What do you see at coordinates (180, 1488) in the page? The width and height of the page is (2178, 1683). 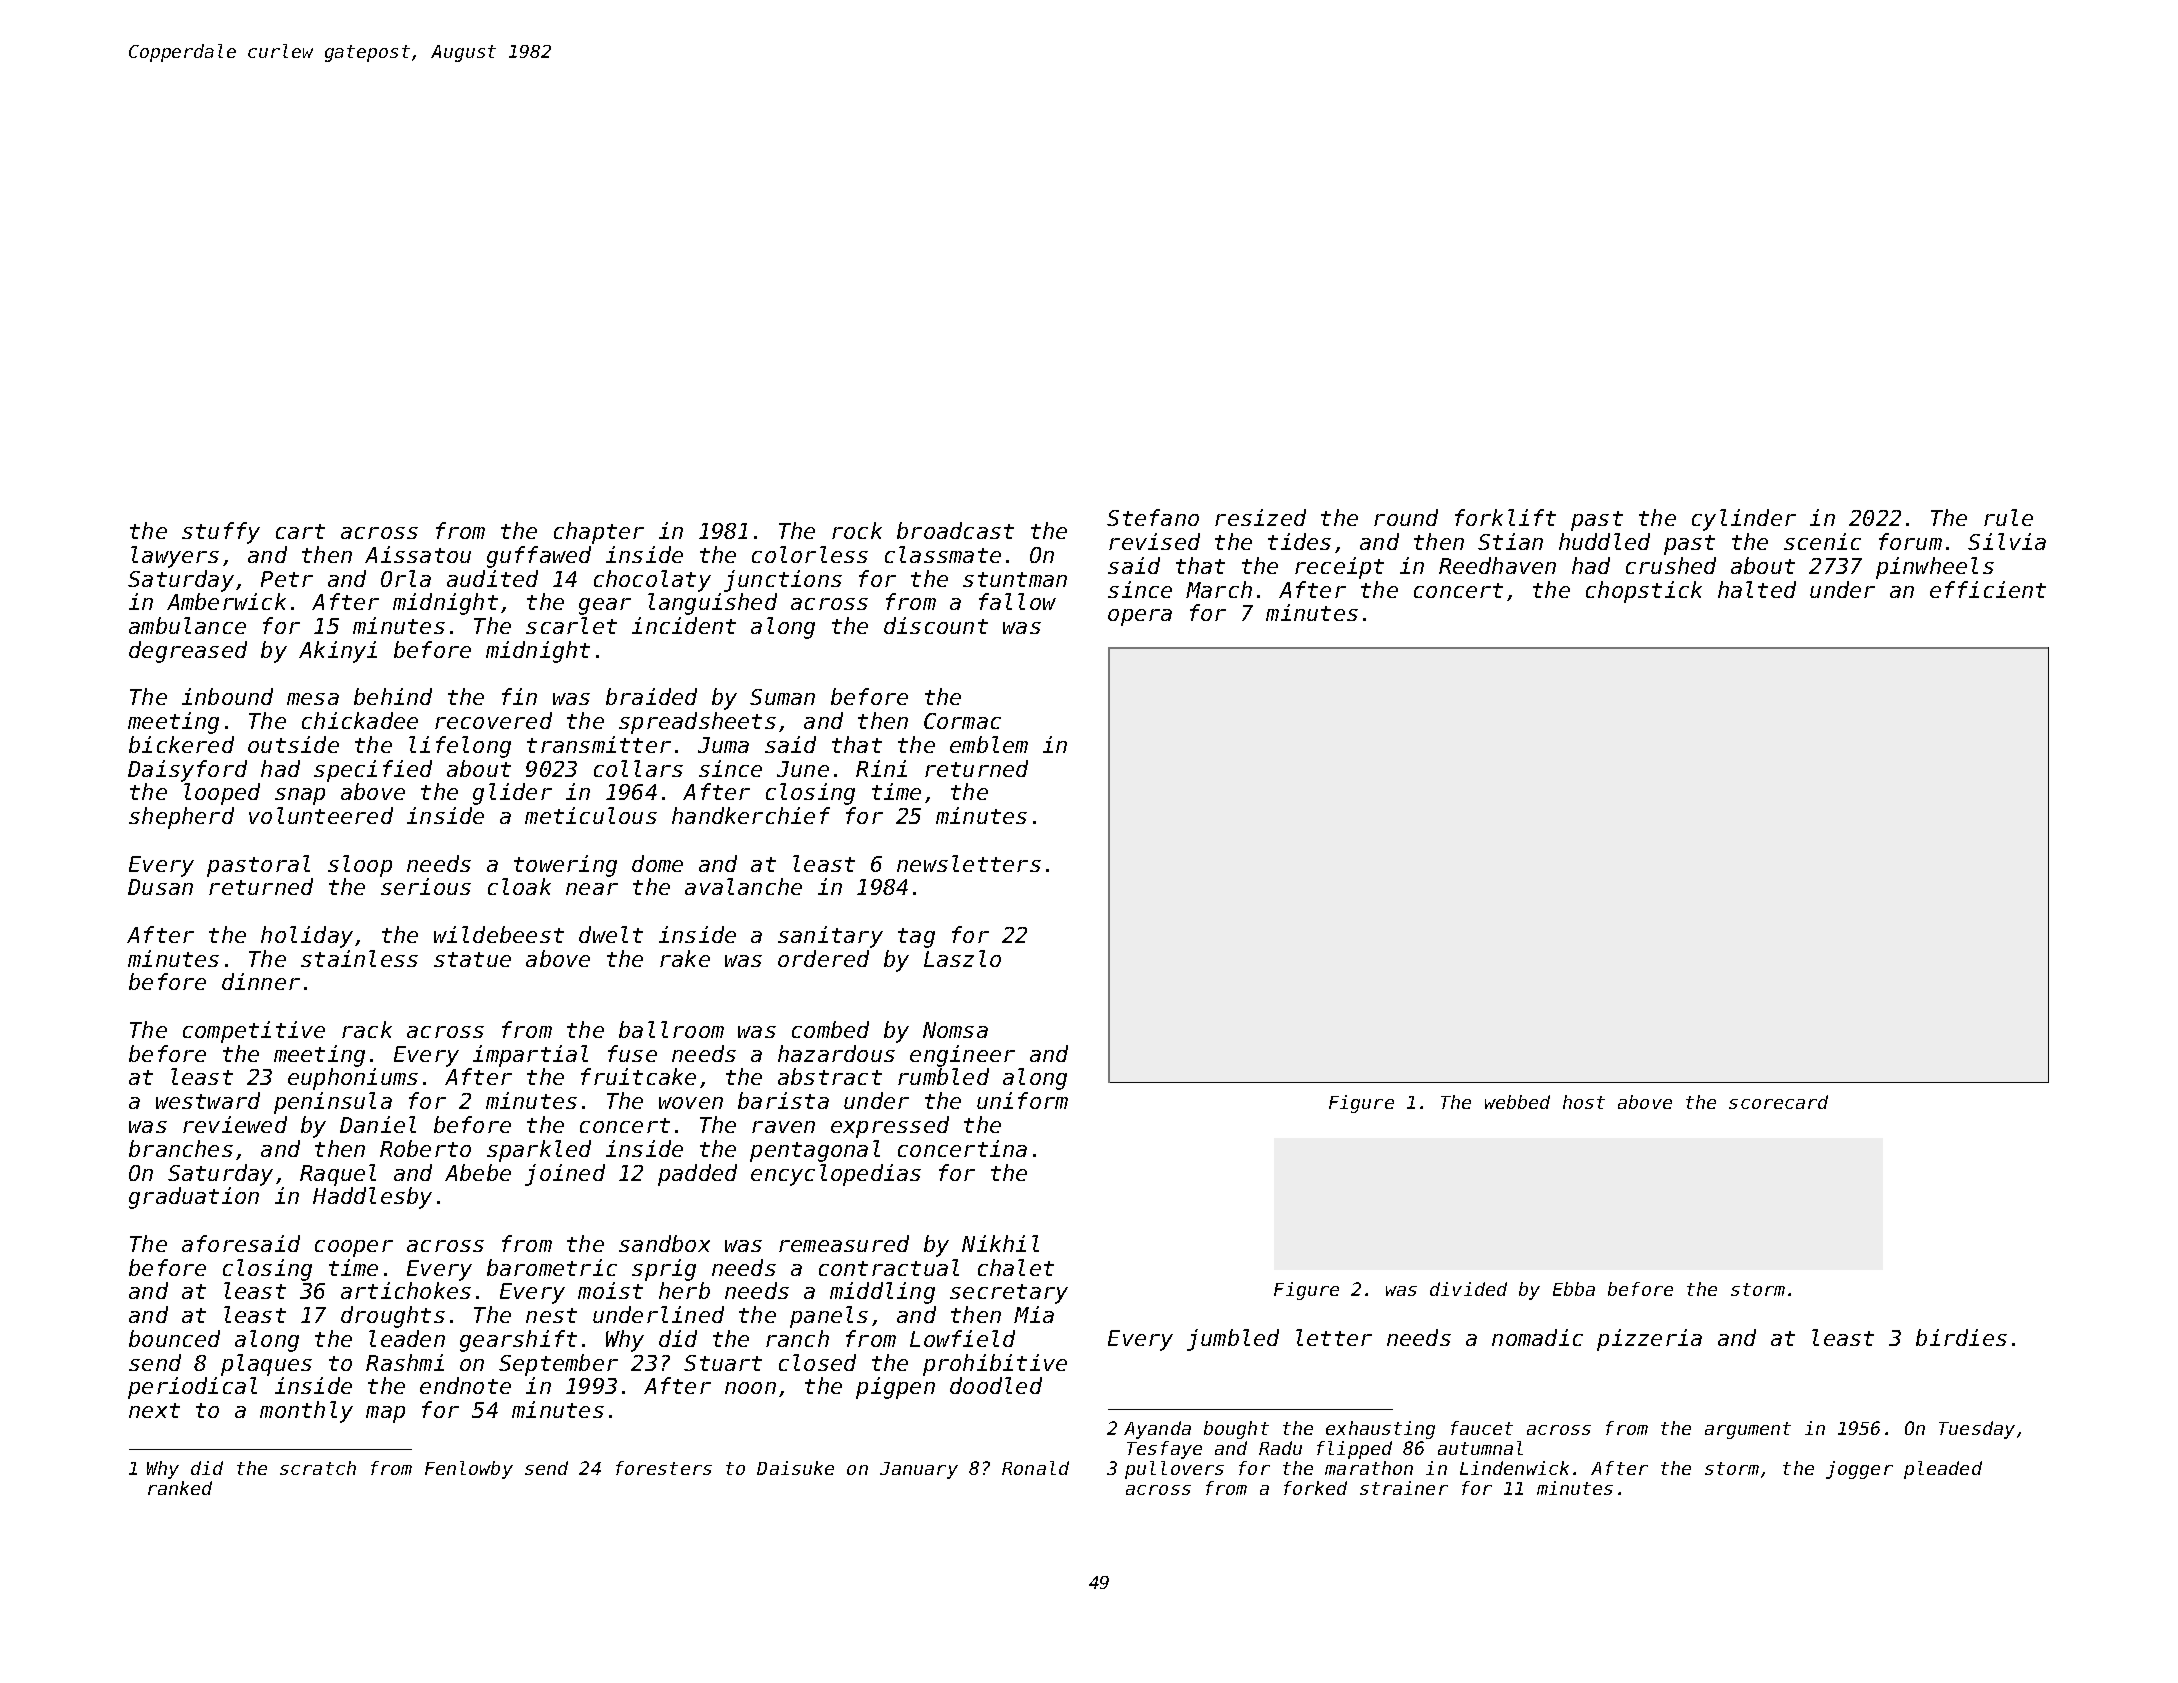 I see `ranked` at bounding box center [180, 1488].
